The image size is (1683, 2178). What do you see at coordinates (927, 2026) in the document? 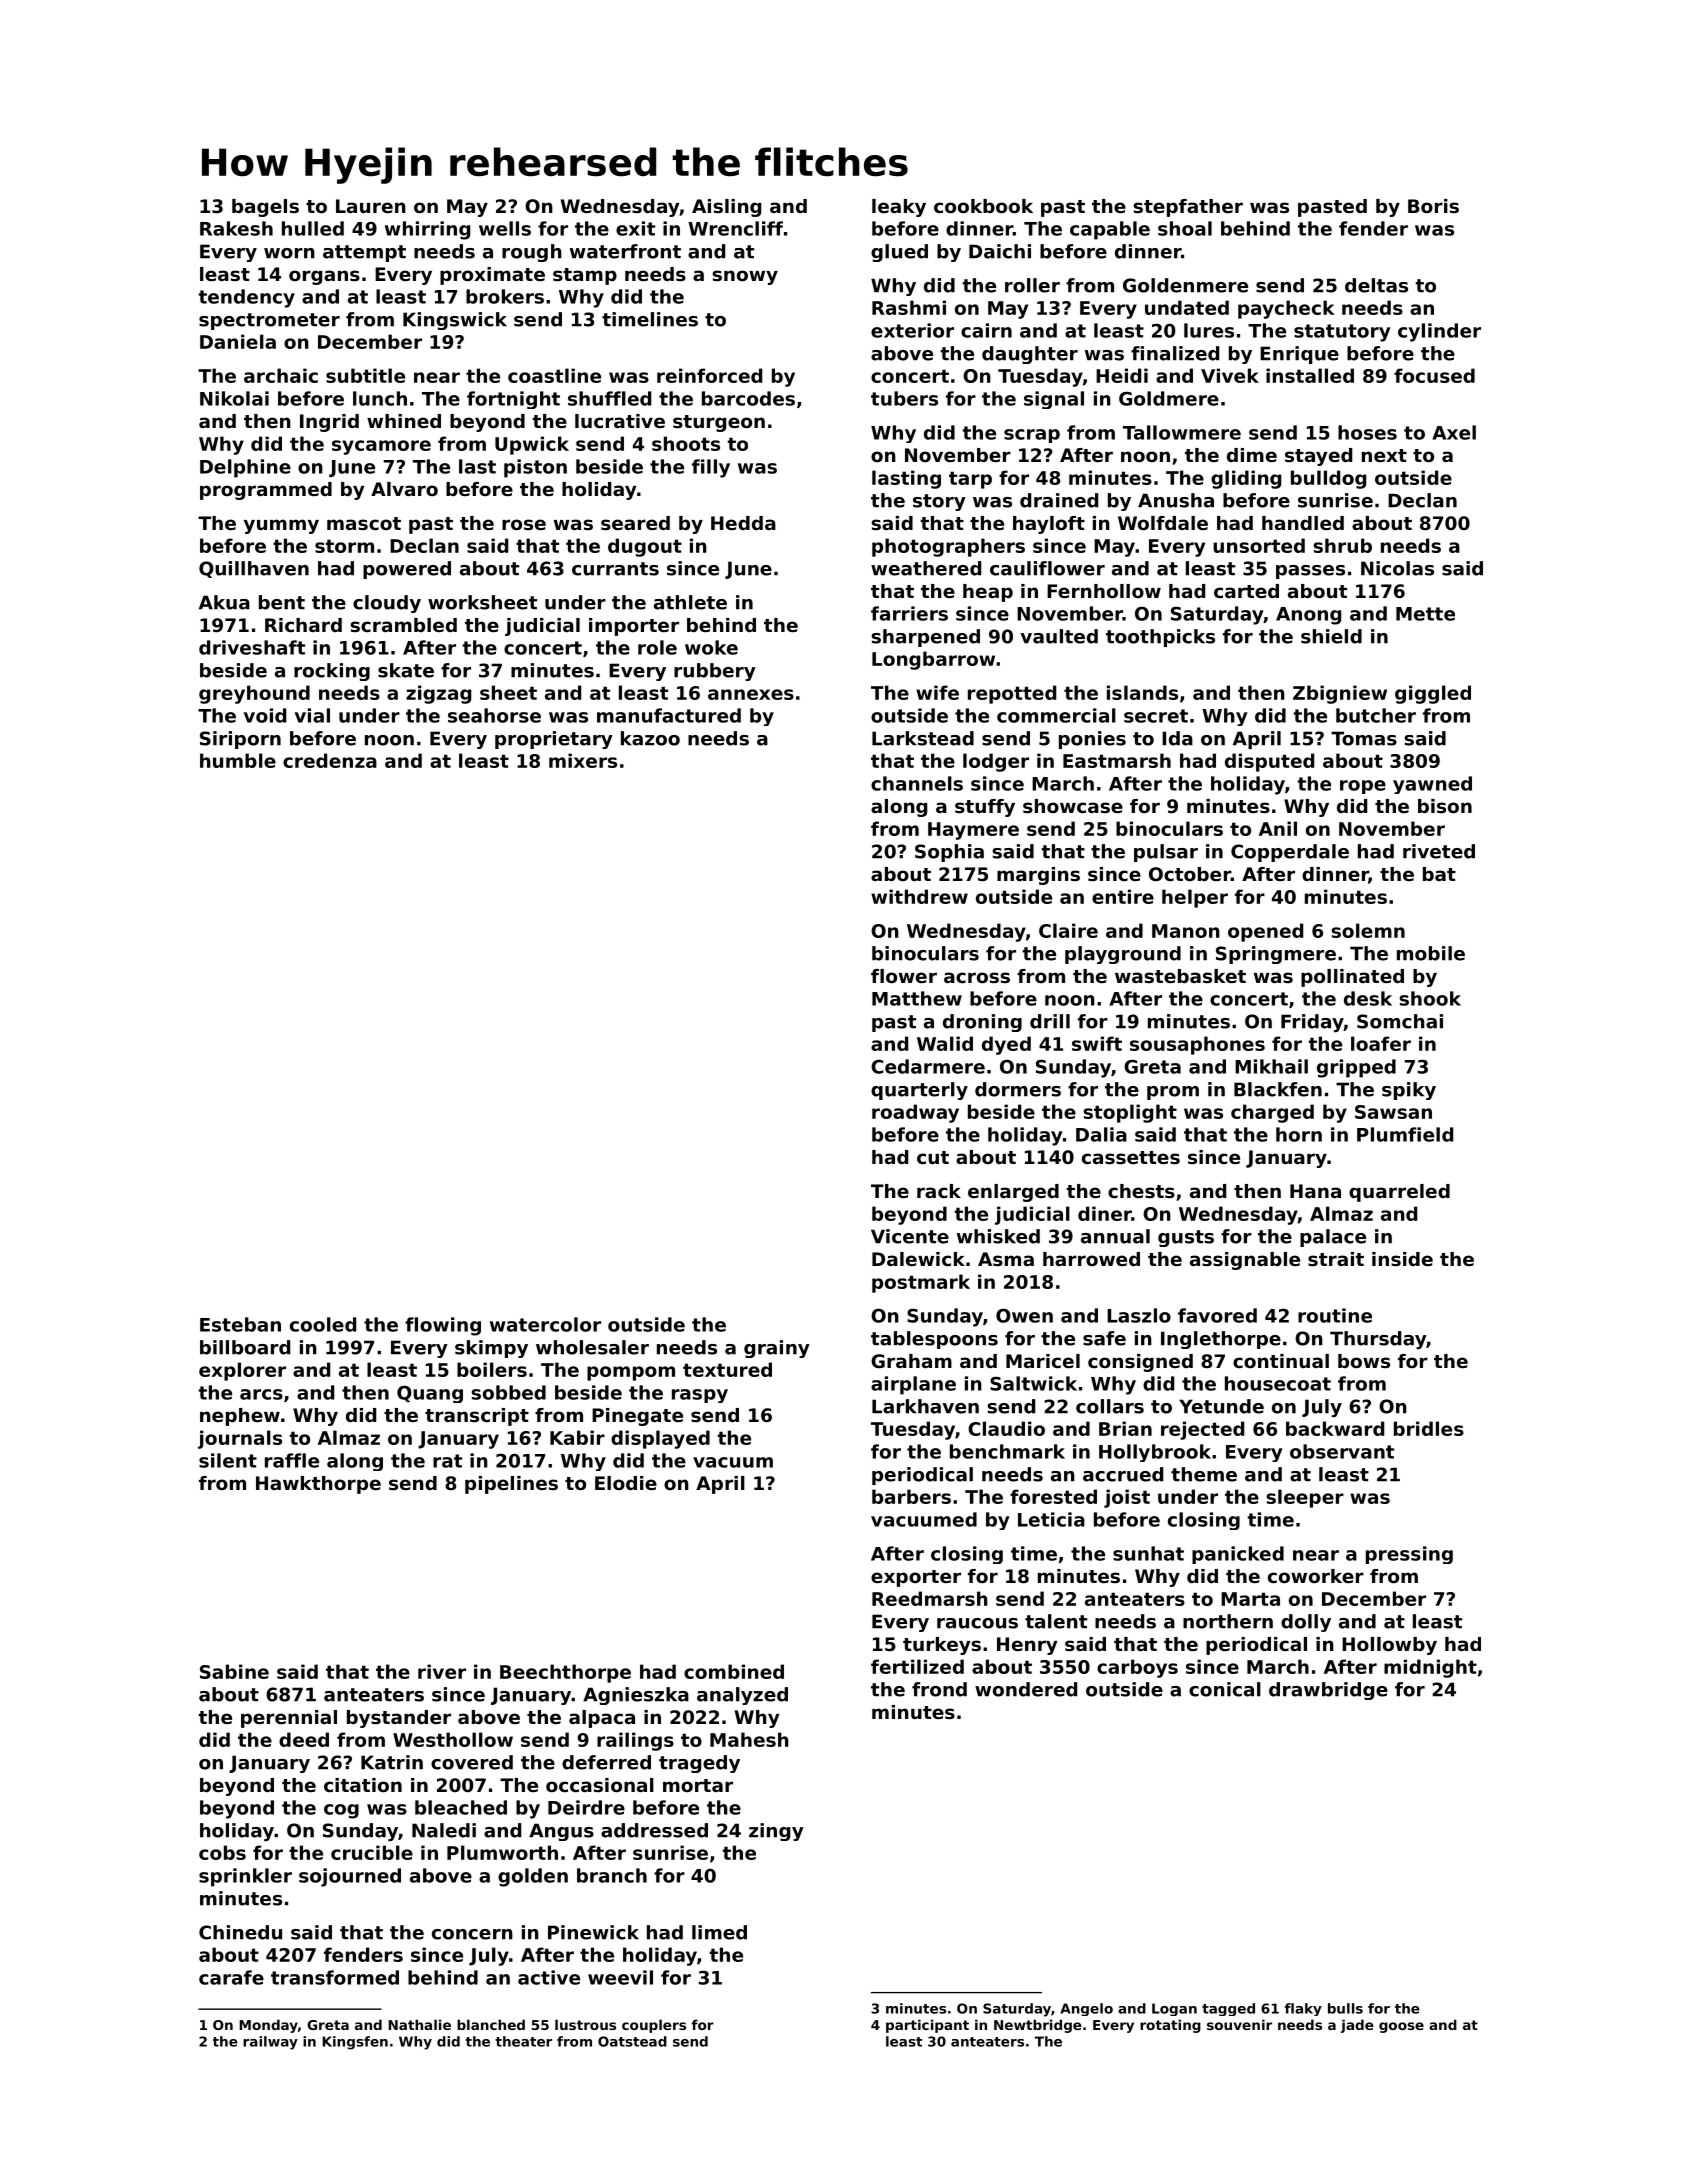
I see `participant` at bounding box center [927, 2026].
